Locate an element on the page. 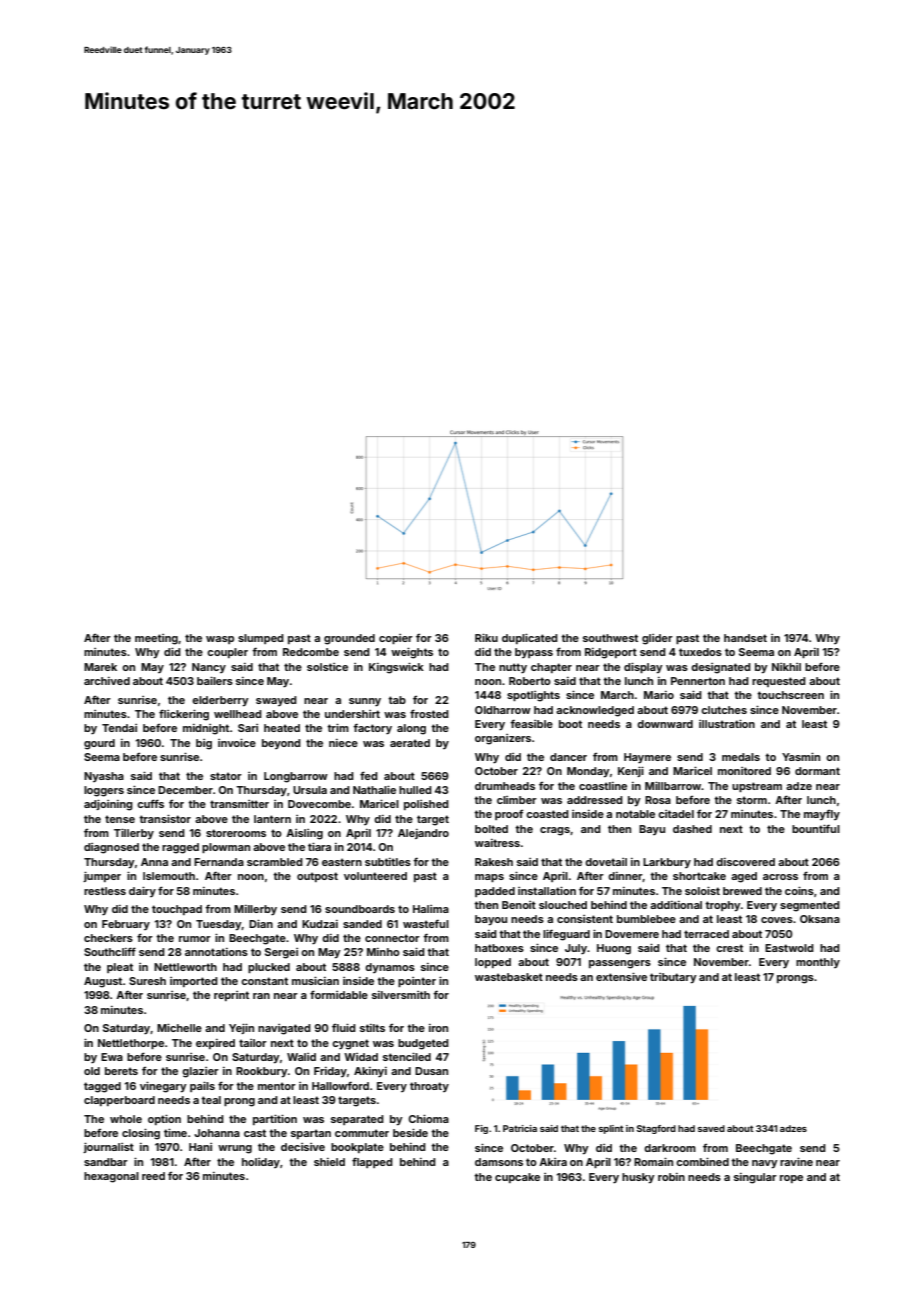 This document has height=1308, width=924. meeting is located at coordinates (156, 639).
